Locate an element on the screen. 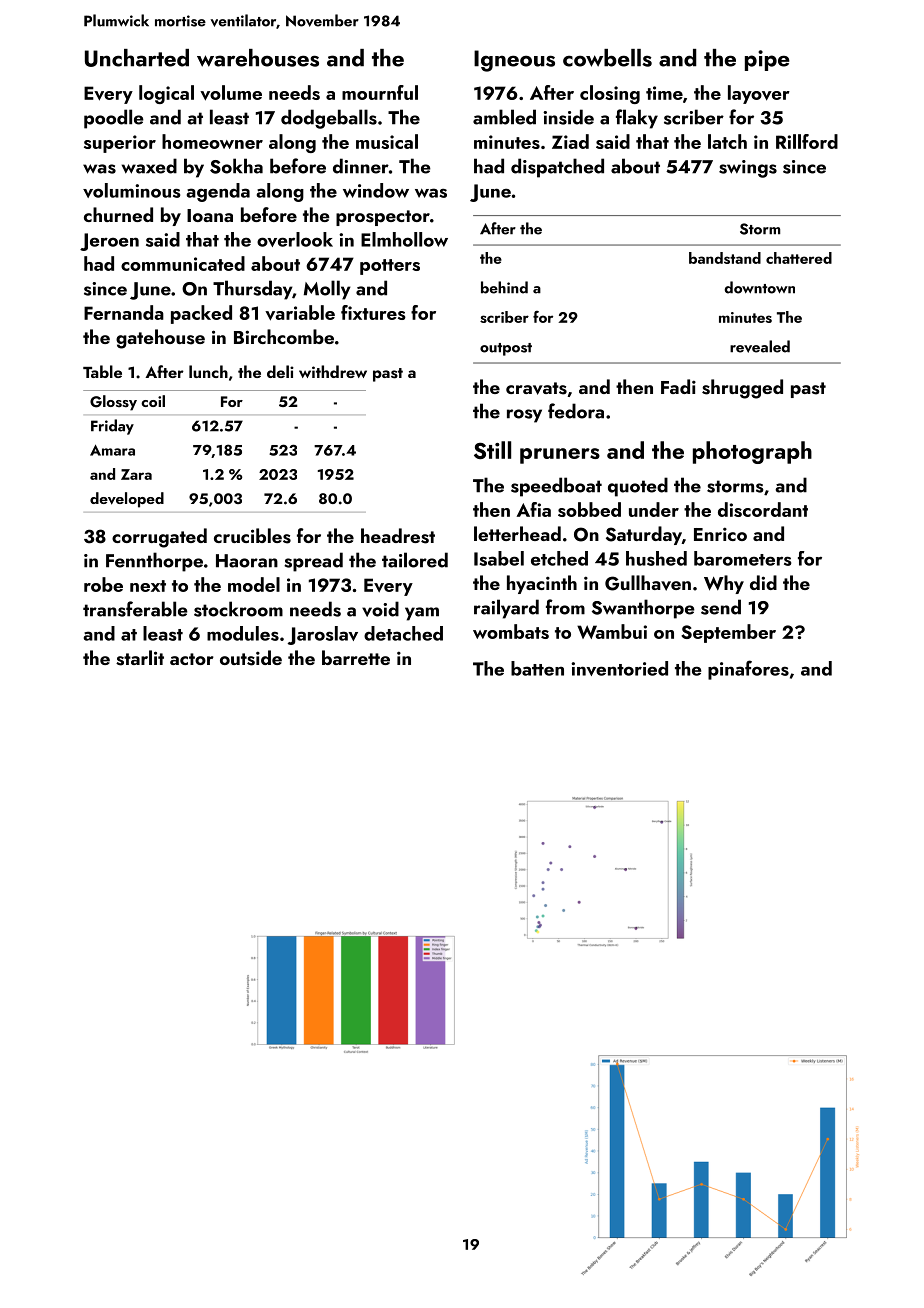 This screenshot has height=1308, width=924. rosy is located at coordinates (524, 416).
